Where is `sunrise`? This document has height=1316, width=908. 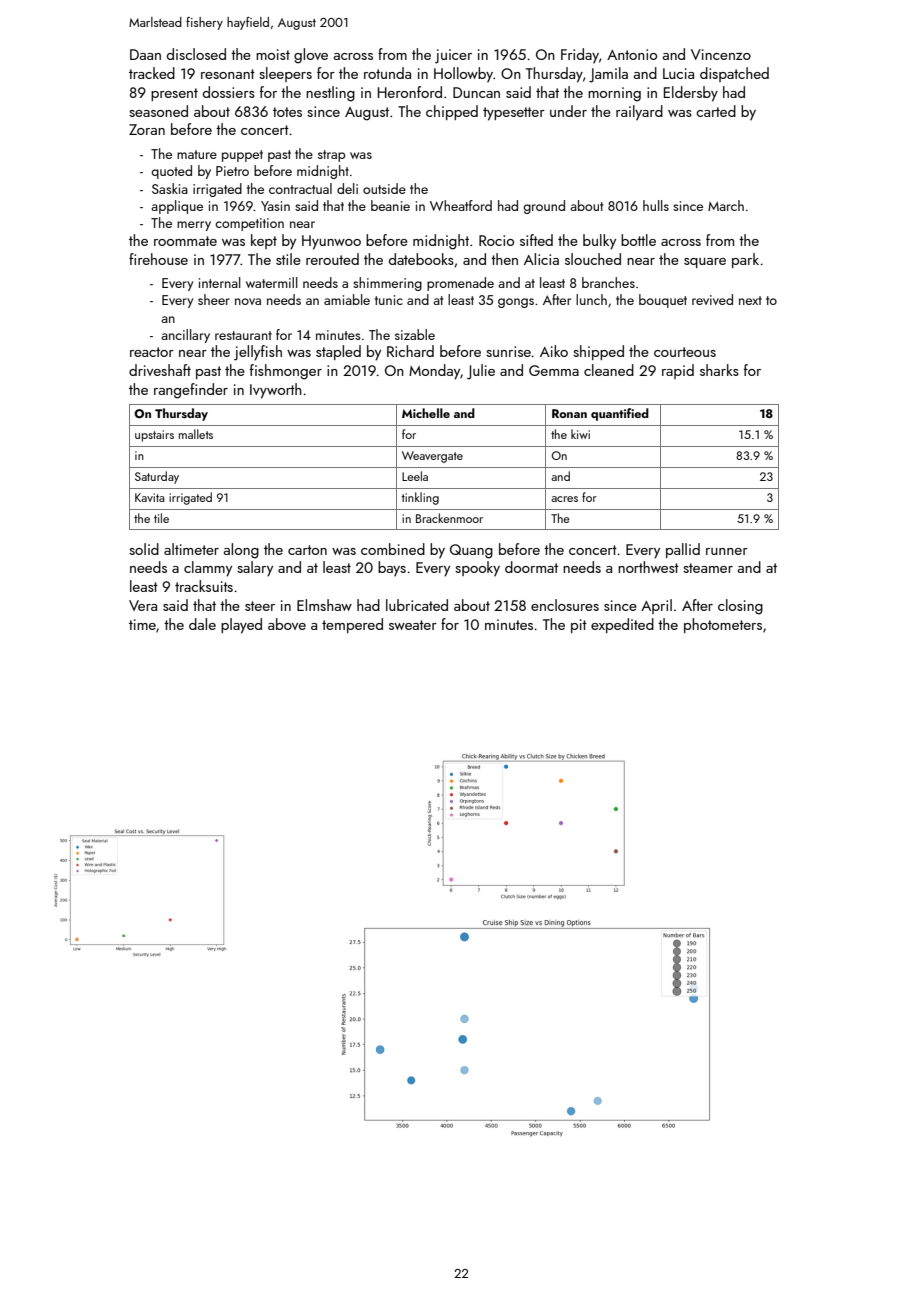
sunrise is located at coordinates (508, 351).
